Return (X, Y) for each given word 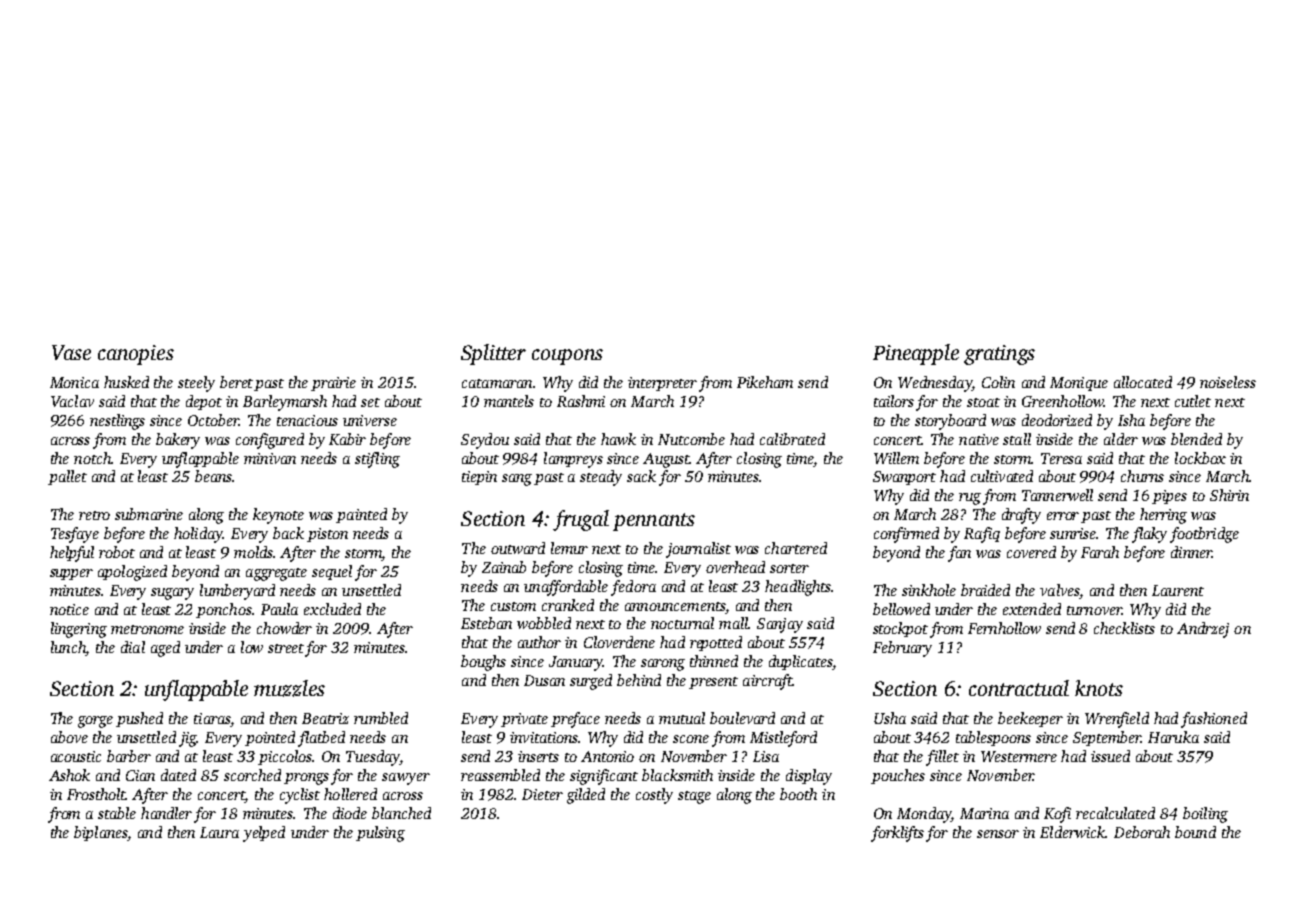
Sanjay (780, 625)
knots (1099, 688)
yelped (264, 834)
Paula (279, 609)
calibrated (792, 439)
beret (236, 382)
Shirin (1229, 495)
